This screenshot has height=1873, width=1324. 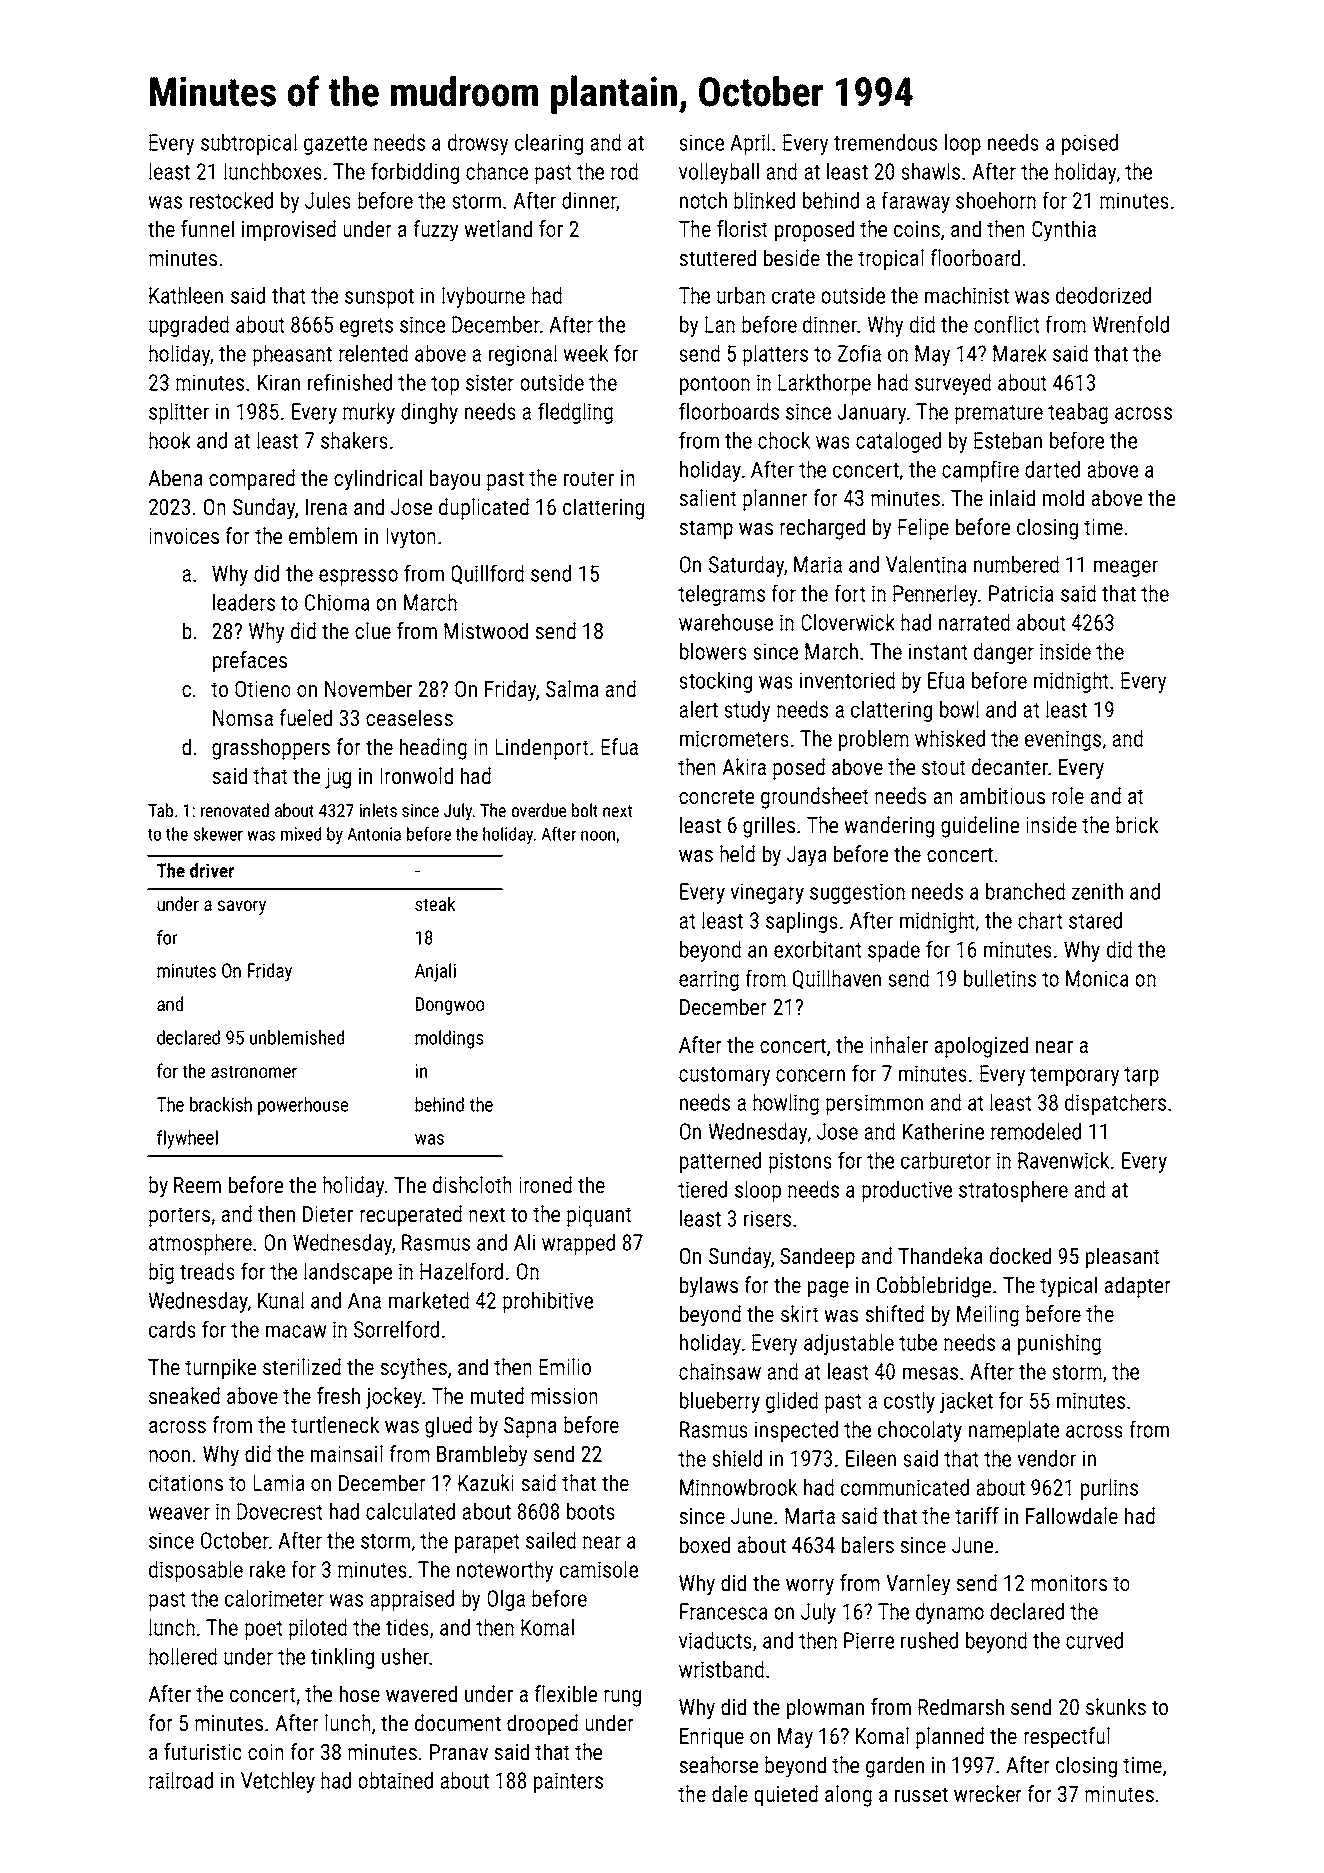 What do you see at coordinates (161, 1273) in the screenshot?
I see `big` at bounding box center [161, 1273].
